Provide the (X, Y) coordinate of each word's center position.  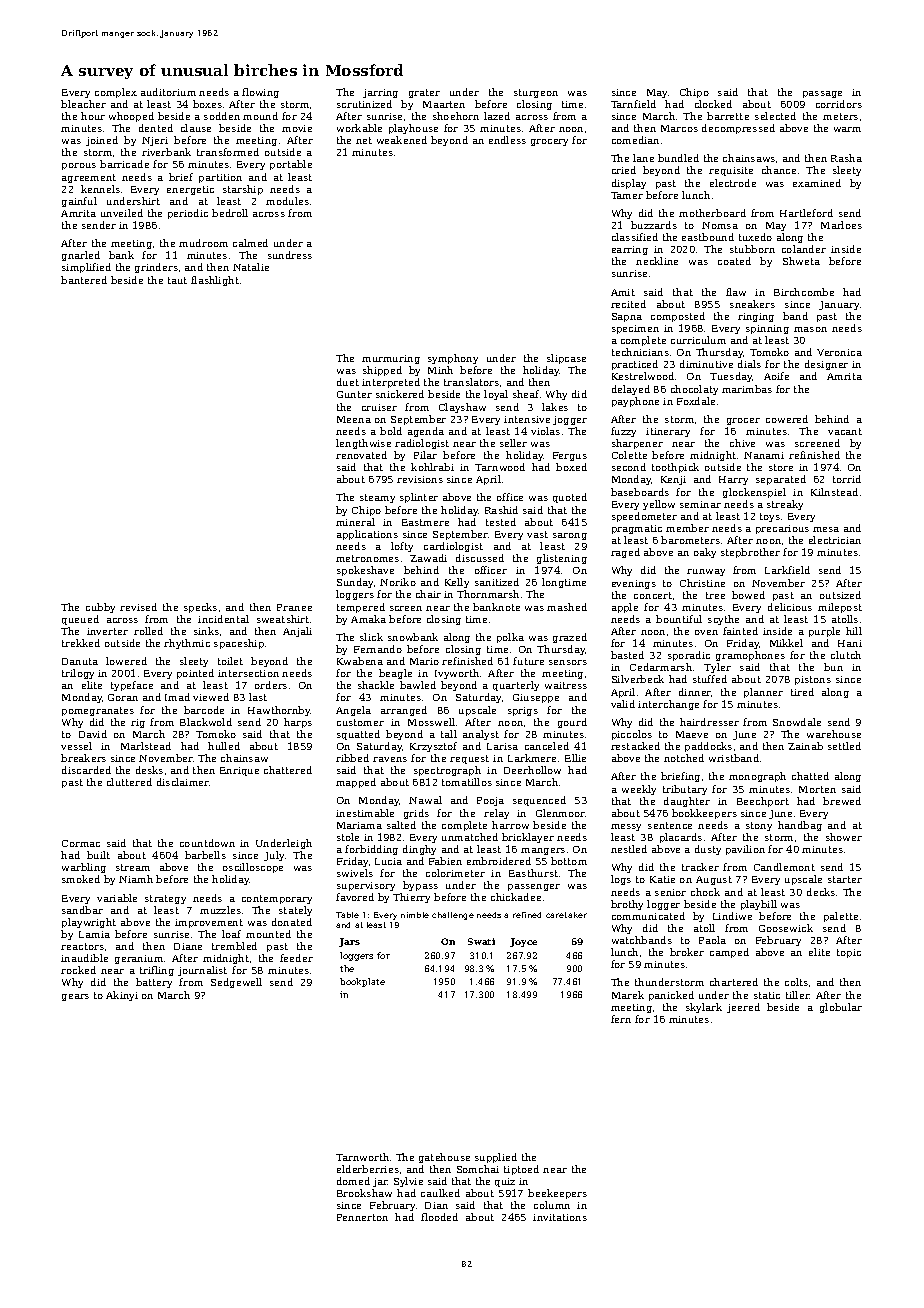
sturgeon (536, 93)
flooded (439, 1217)
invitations (560, 1217)
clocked (713, 104)
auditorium (168, 92)
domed (353, 1181)
